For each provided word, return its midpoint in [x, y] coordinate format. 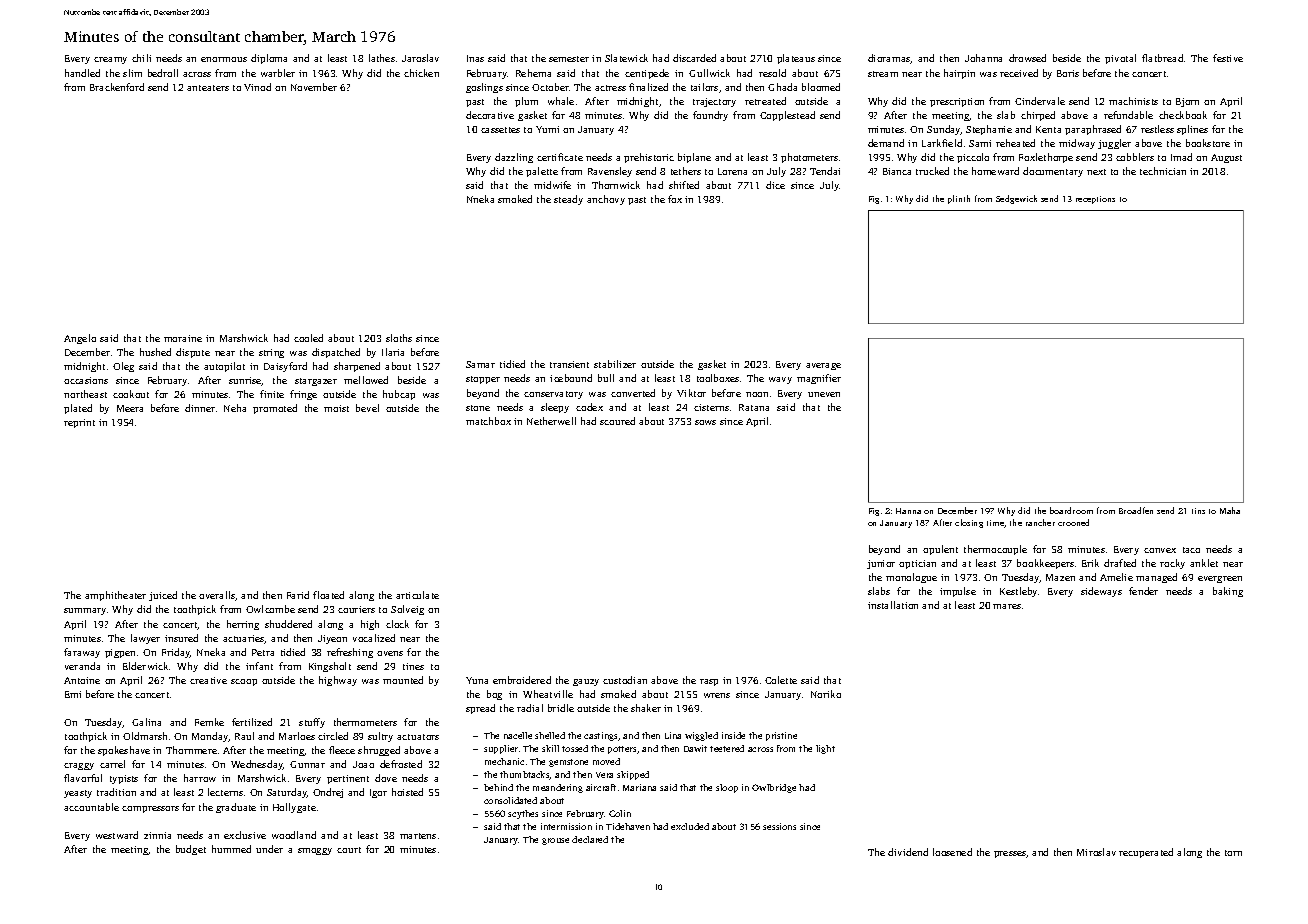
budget [191, 850]
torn [1233, 853]
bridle [561, 708]
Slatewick [626, 58]
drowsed [1027, 58]
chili [141, 58]
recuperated [1146, 853]
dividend [908, 852]
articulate [417, 595]
